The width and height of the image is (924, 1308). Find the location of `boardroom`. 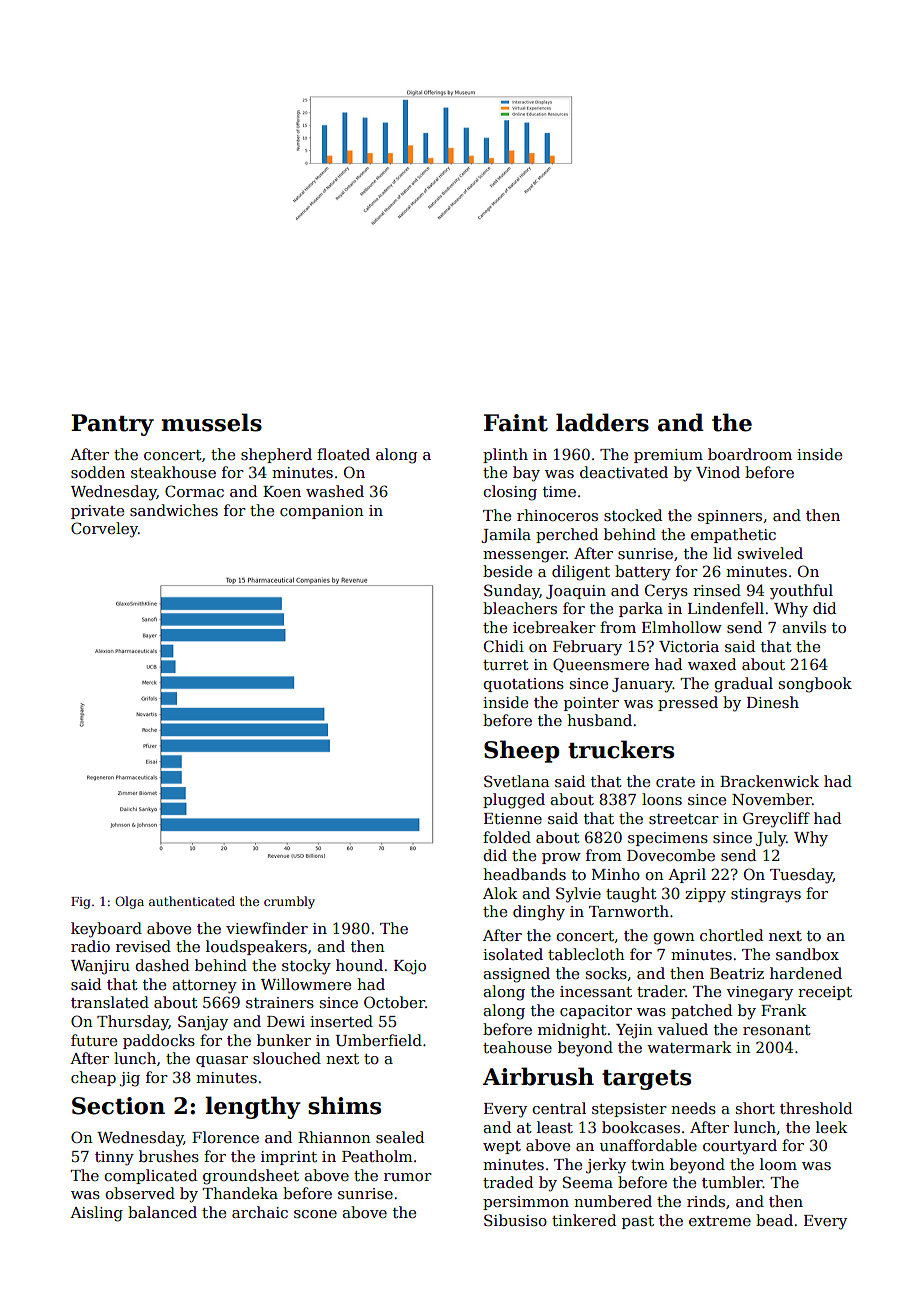

boardroom is located at coordinates (750, 454).
